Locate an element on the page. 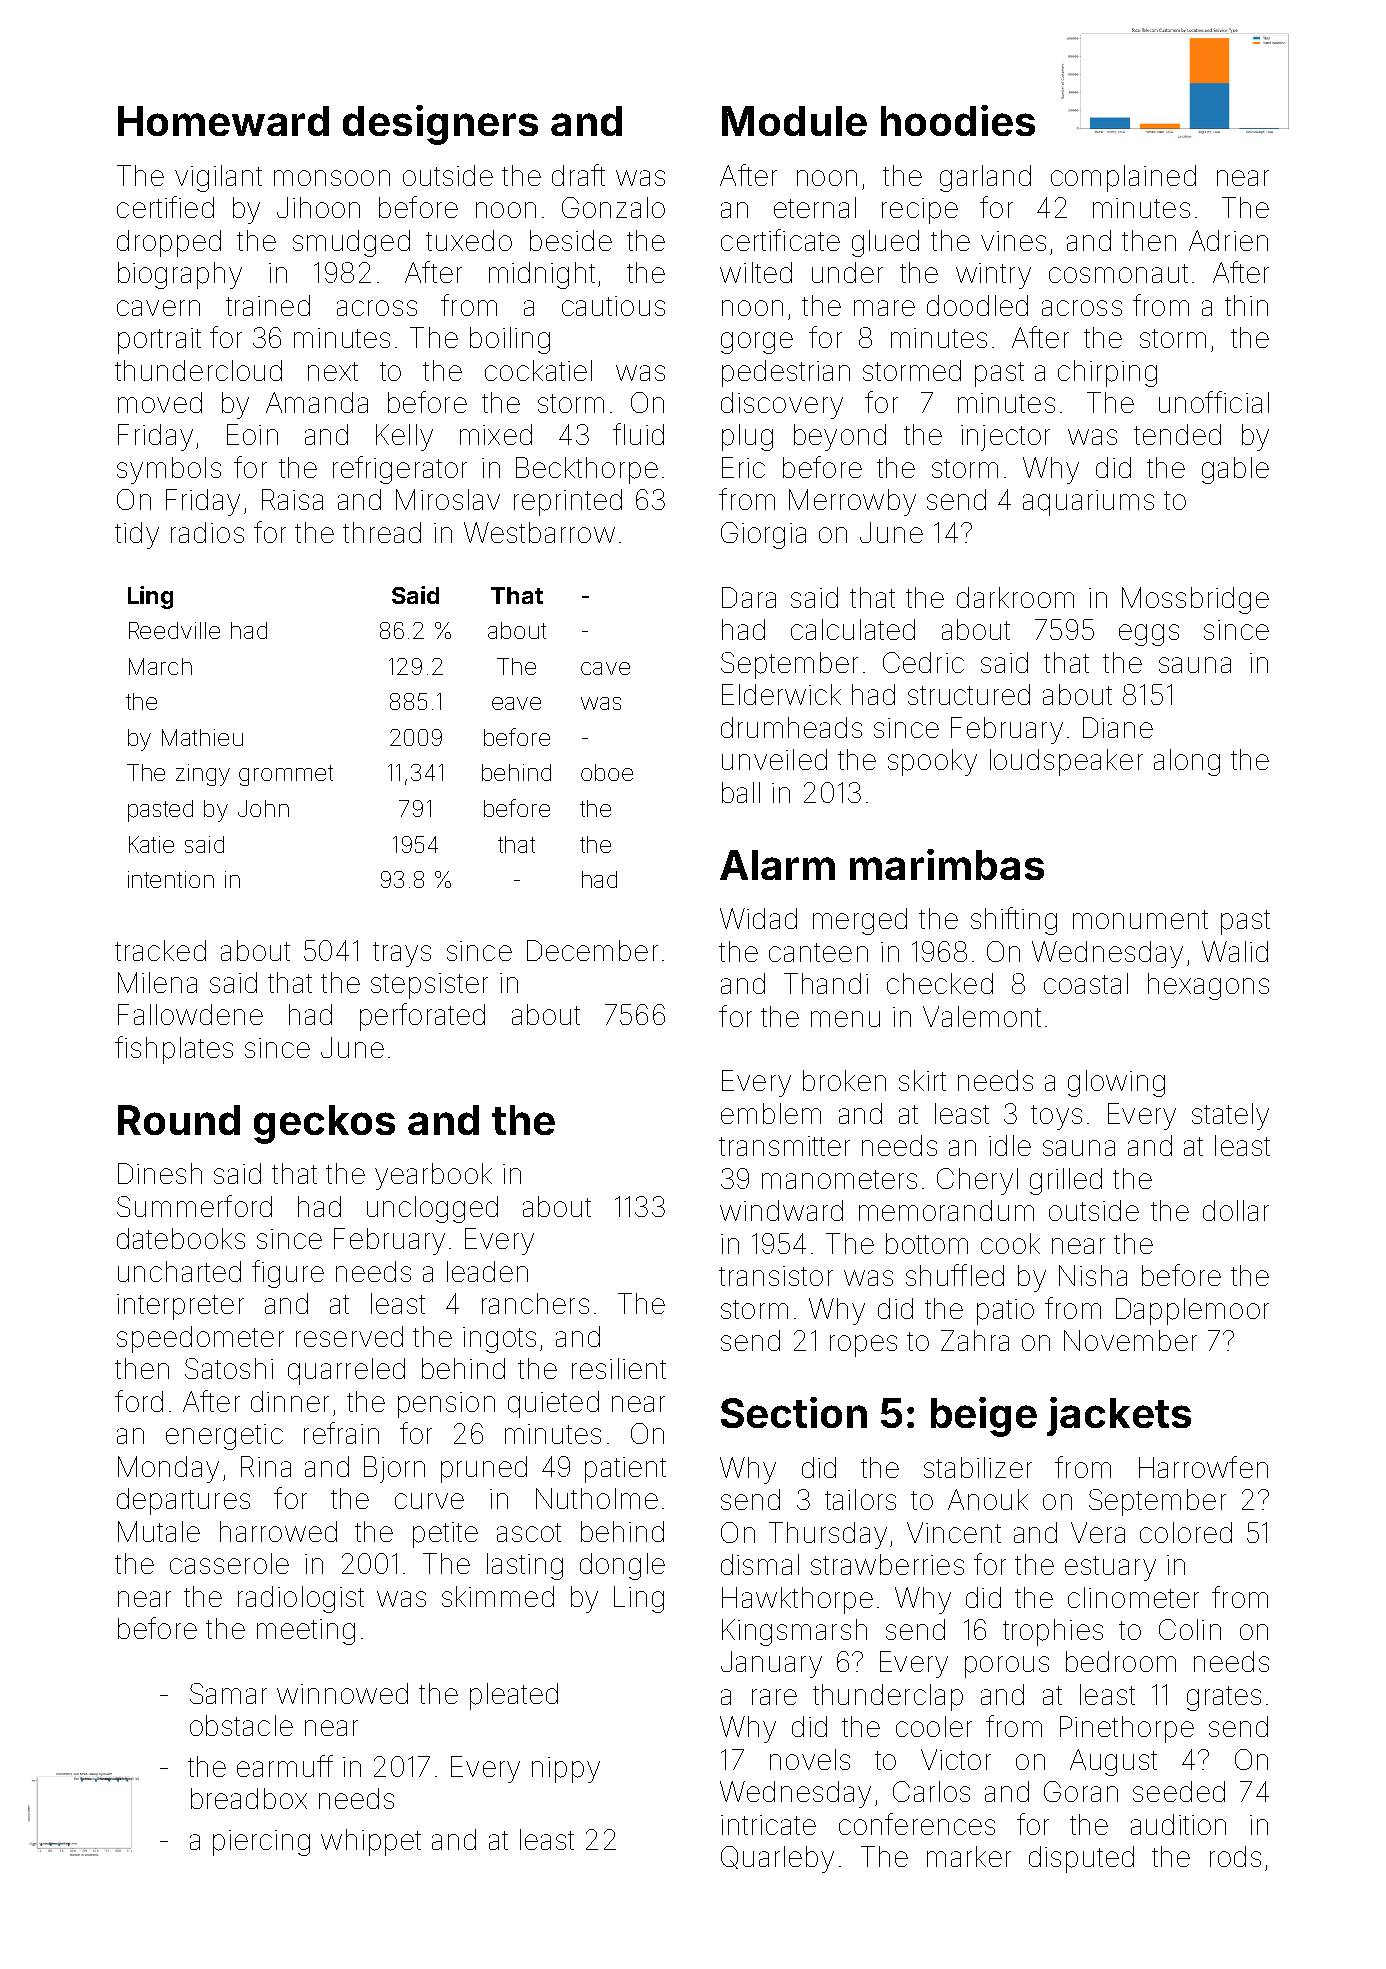 This document has height=1969, width=1386. Mossbridge is located at coordinates (1195, 600).
